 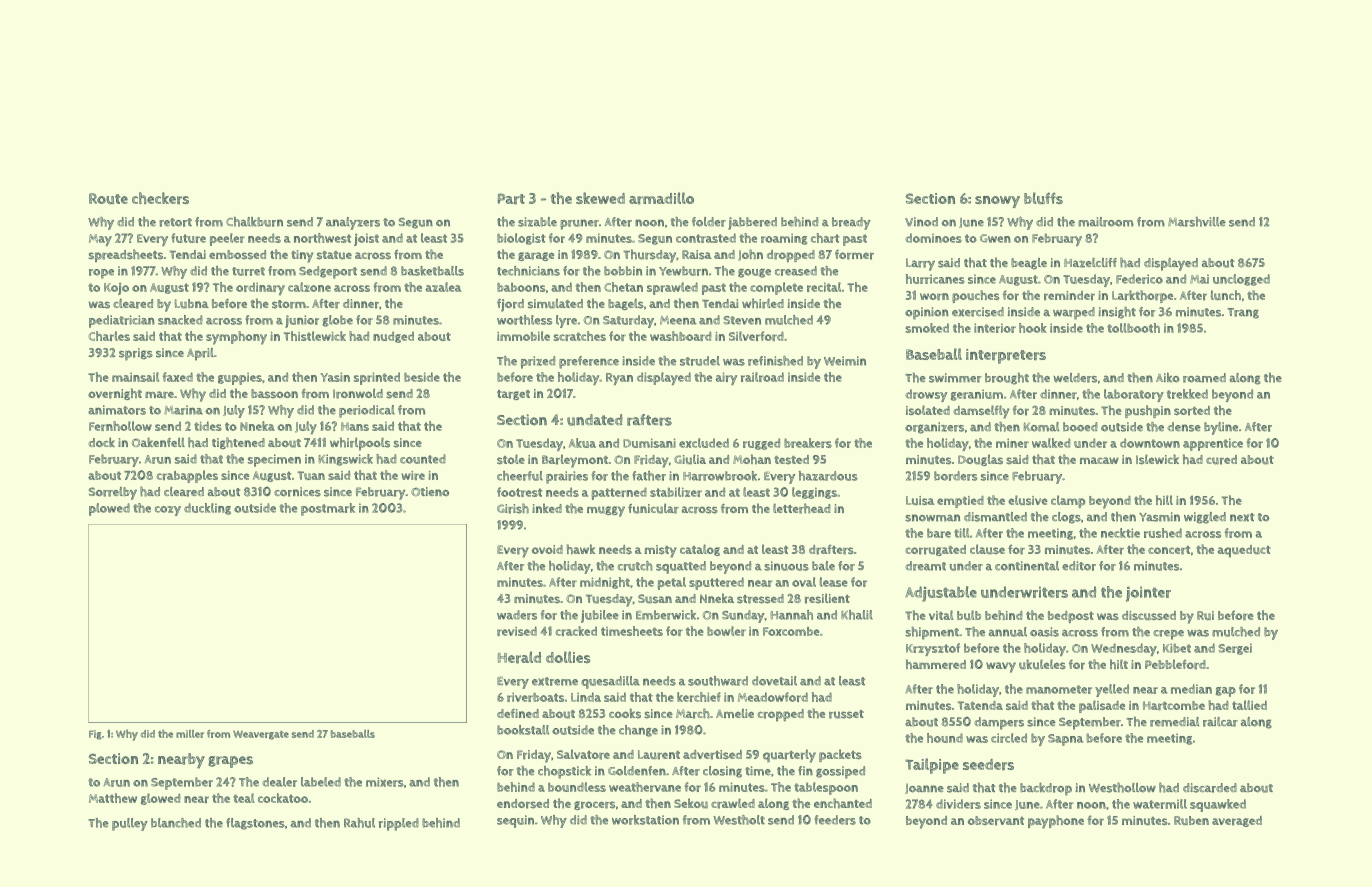 I want to click on rippled, so click(x=399, y=824).
